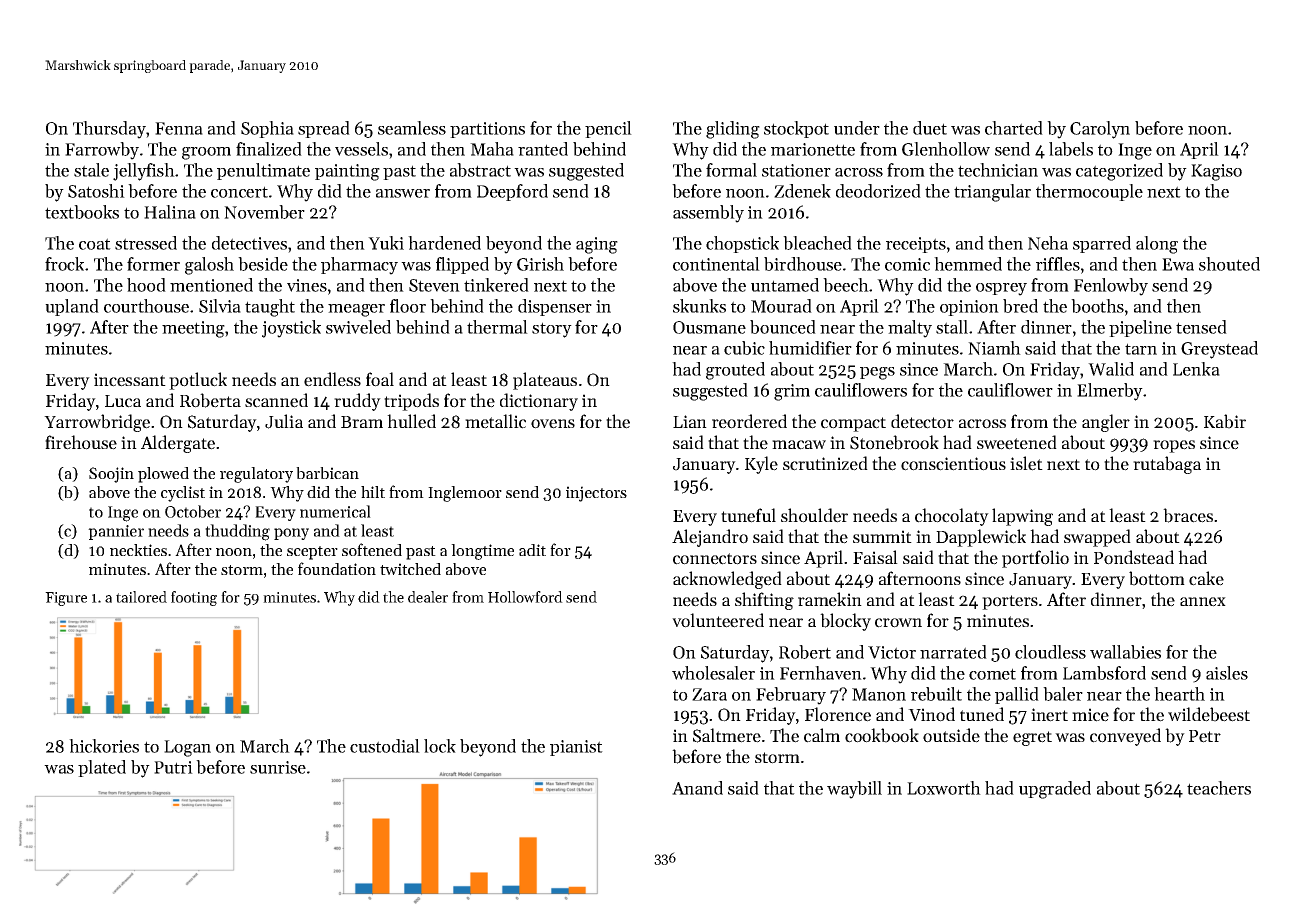 Image resolution: width=1308 pixels, height=924 pixels. I want to click on Carolyn, so click(1100, 130).
